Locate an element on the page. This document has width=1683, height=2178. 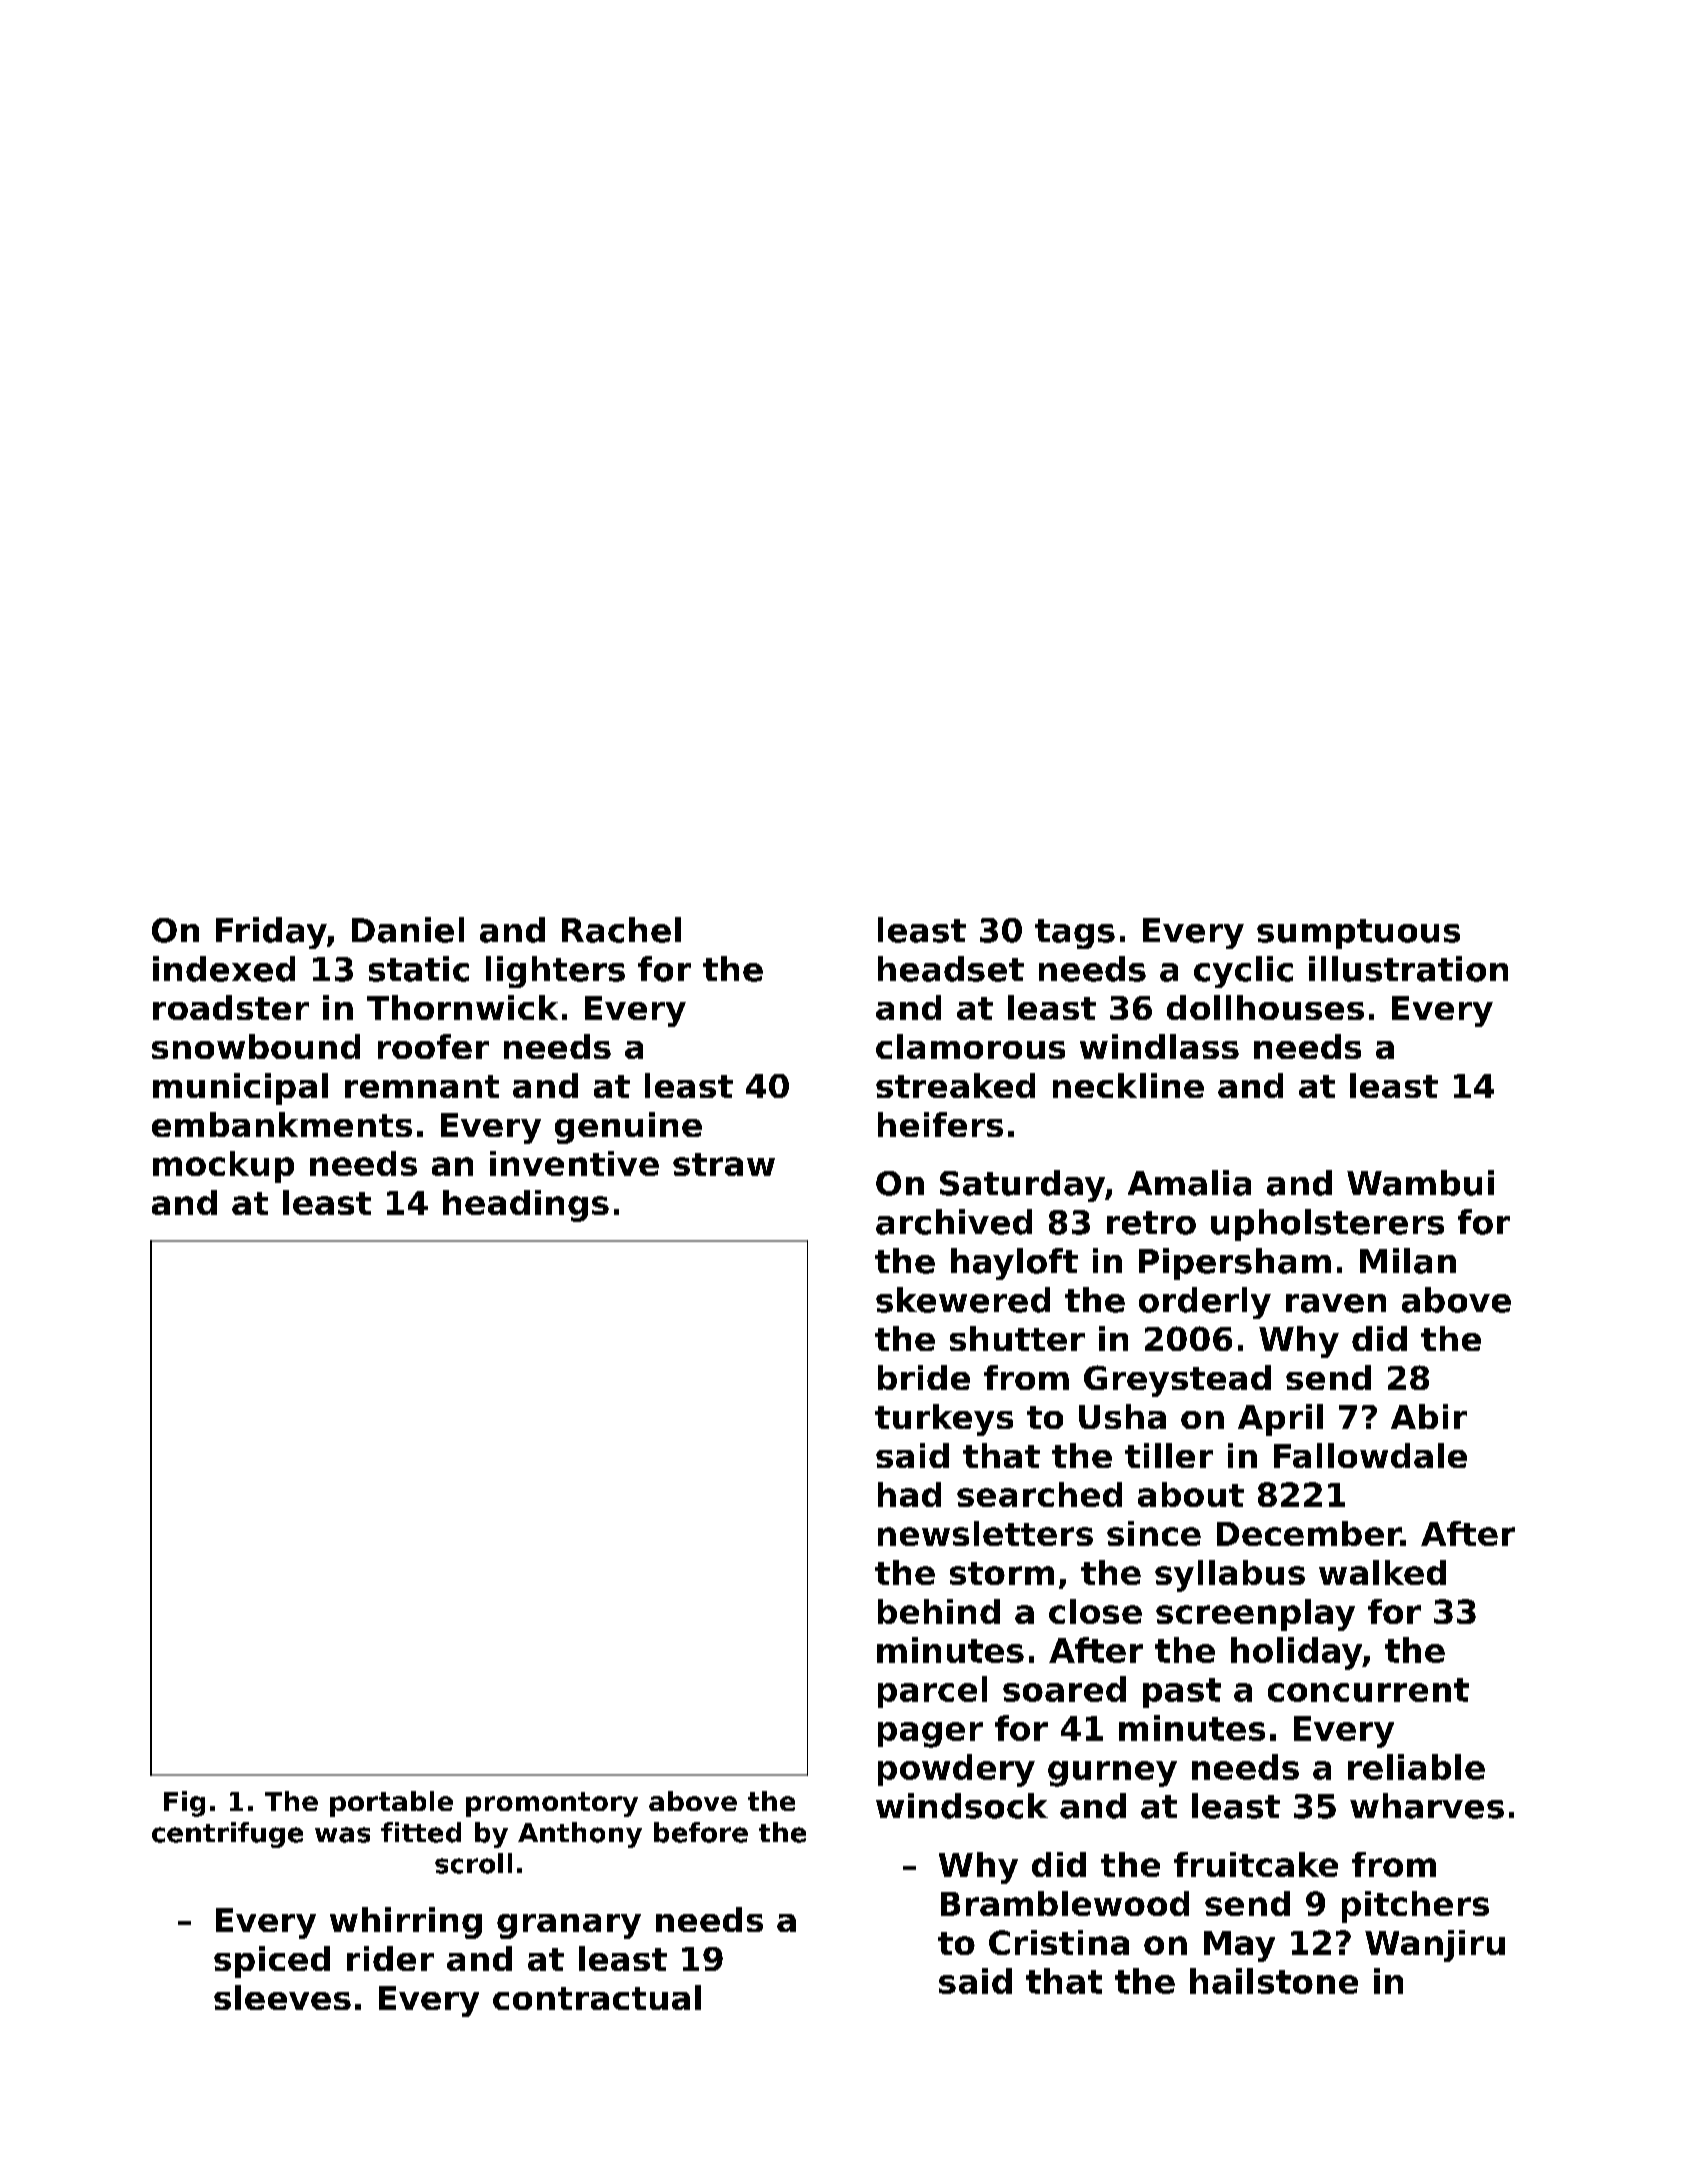
snowbound is located at coordinates (256, 1046).
